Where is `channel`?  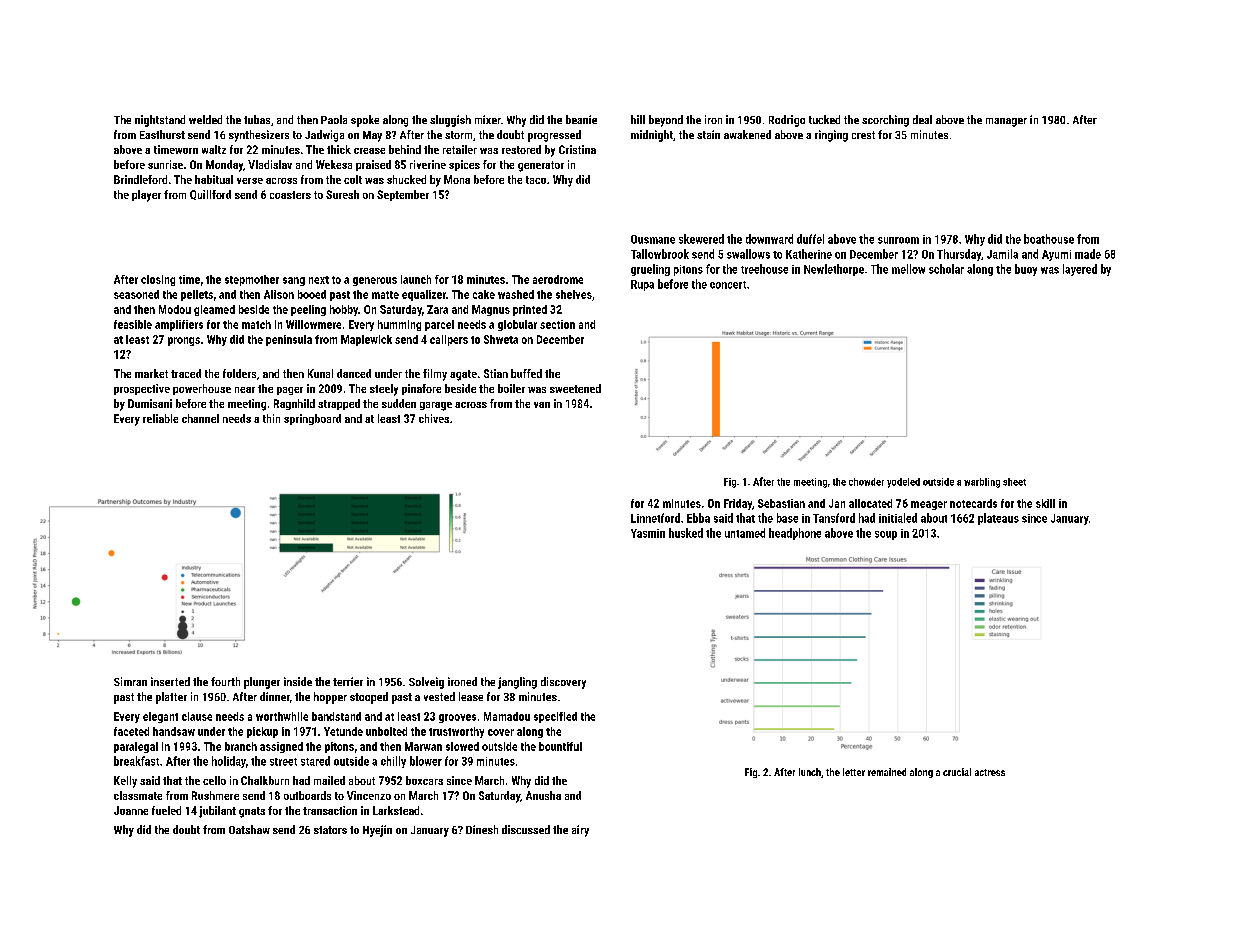 channel is located at coordinates (200, 418).
